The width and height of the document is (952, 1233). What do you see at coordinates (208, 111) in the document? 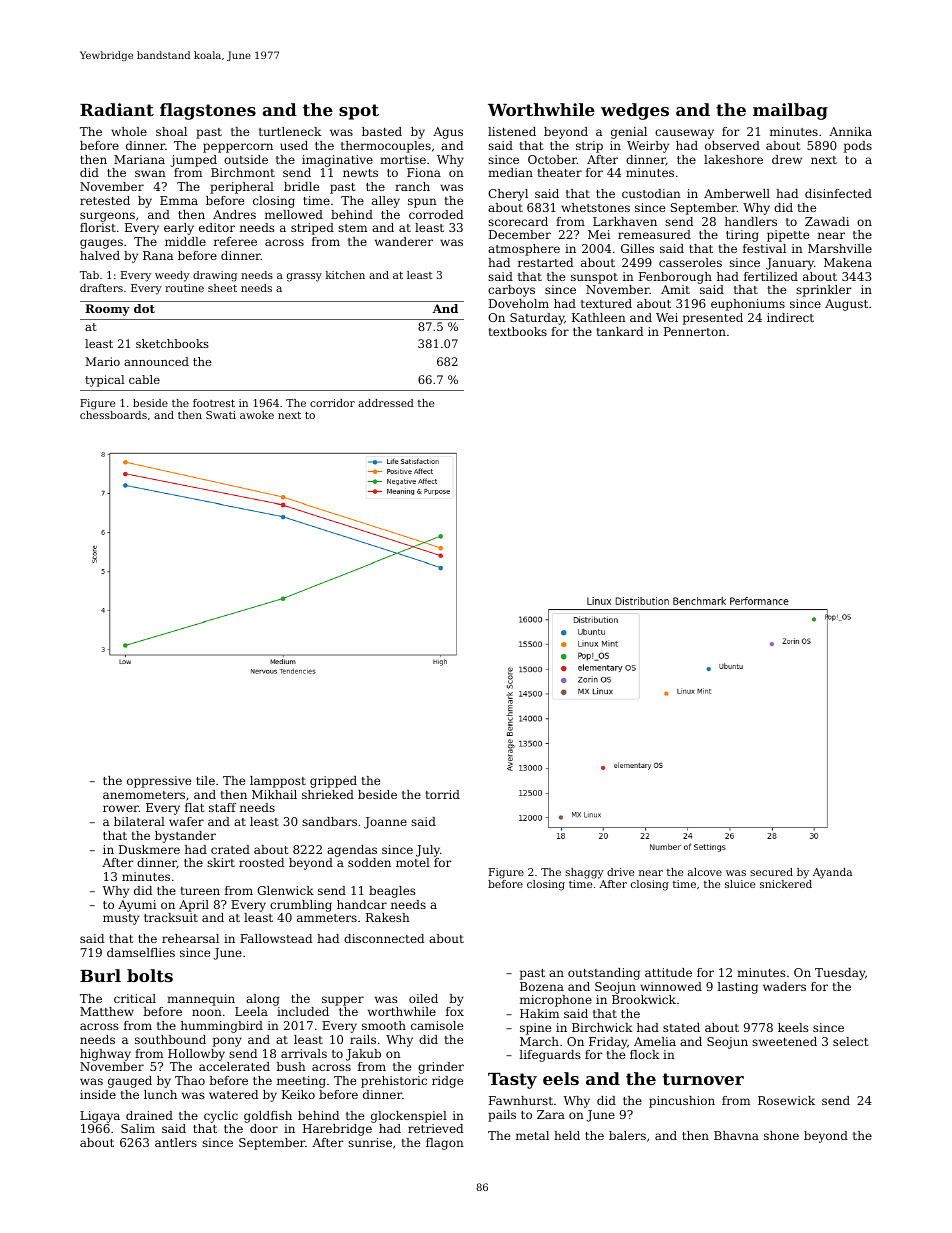
I see `flagstones` at bounding box center [208, 111].
